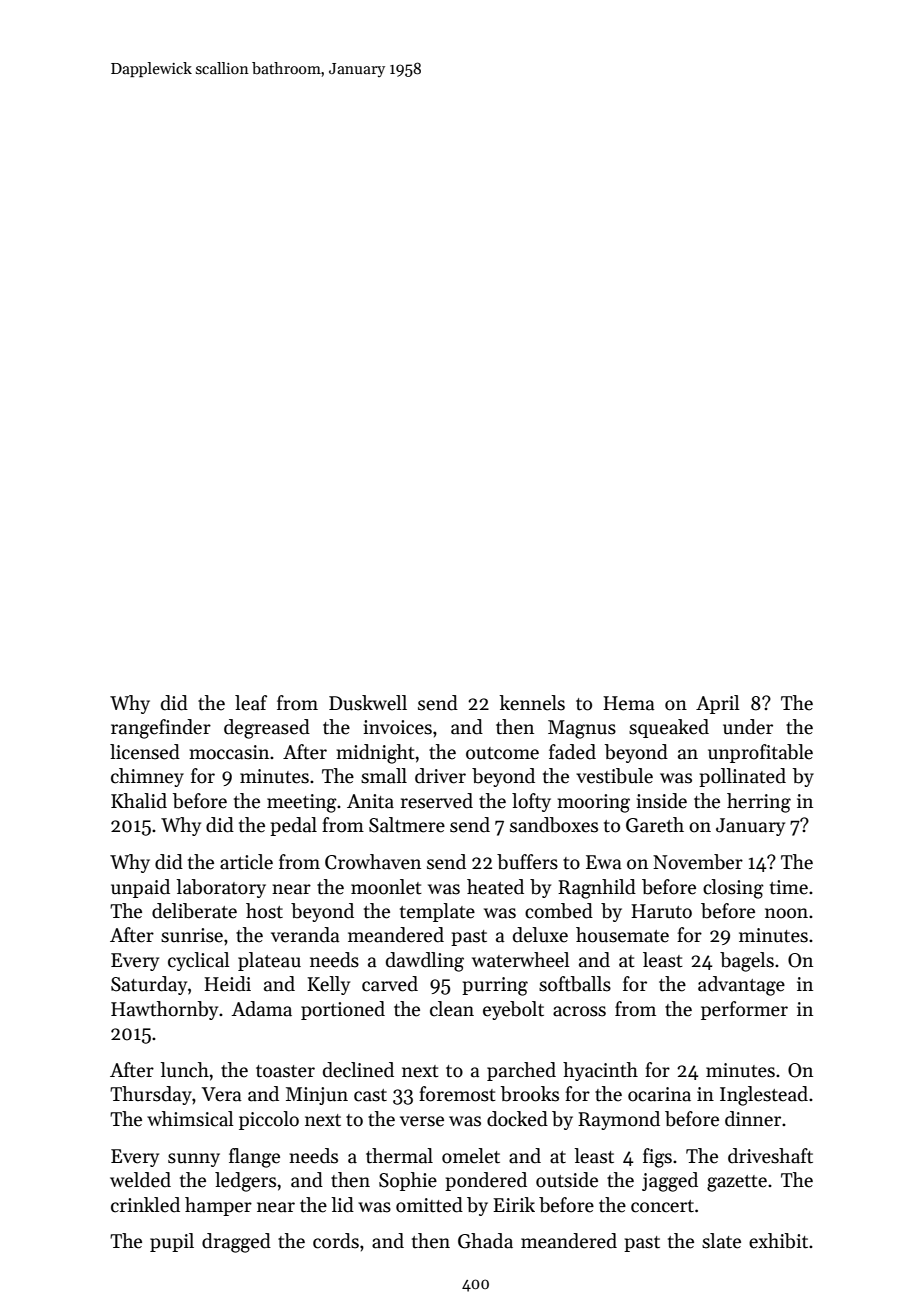  What do you see at coordinates (597, 889) in the screenshot?
I see `Ragnhild` at bounding box center [597, 889].
